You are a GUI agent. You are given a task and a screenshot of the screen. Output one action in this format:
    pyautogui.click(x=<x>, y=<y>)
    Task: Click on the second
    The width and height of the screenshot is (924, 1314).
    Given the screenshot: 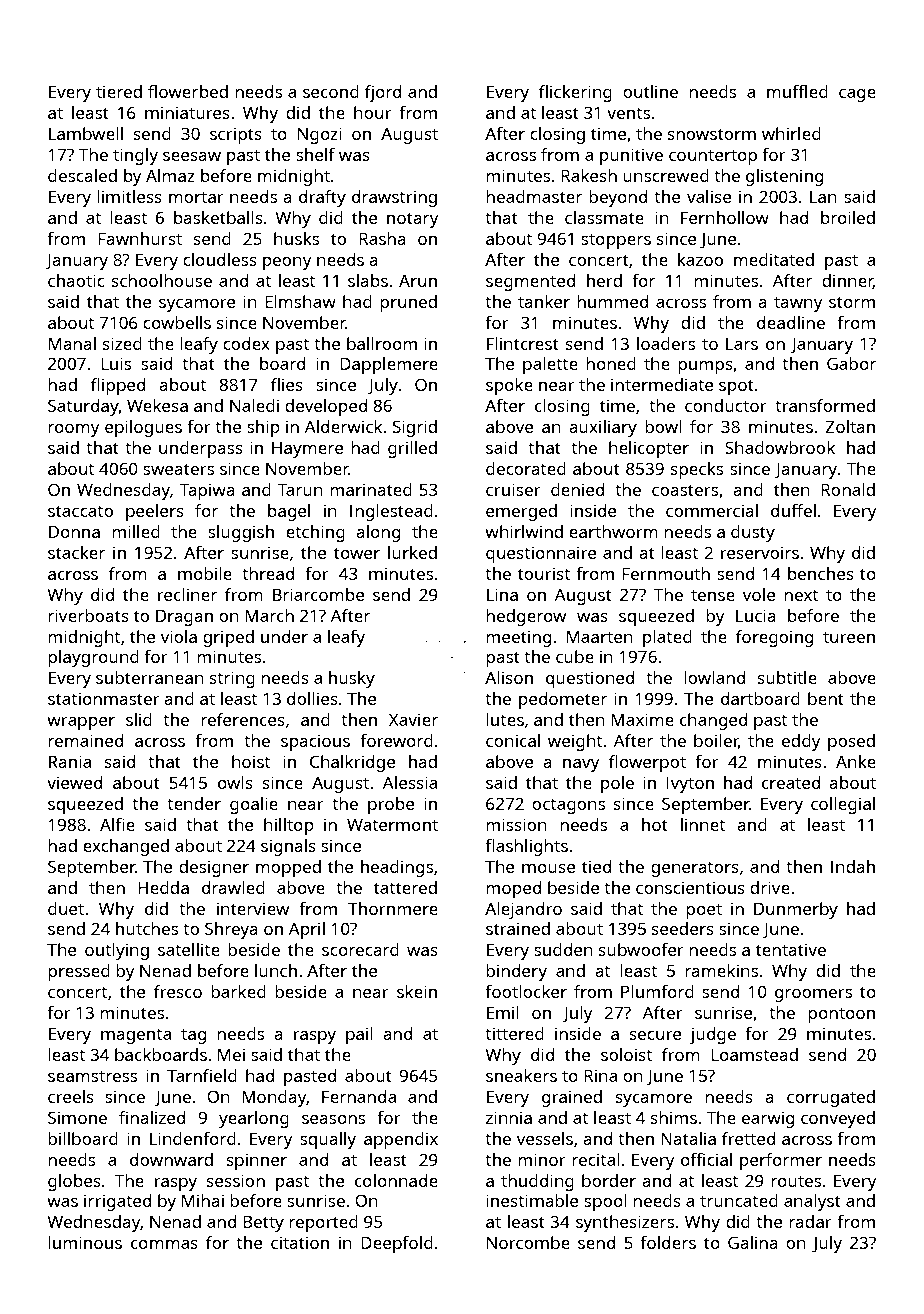 What is the action you would take?
    pyautogui.click(x=331, y=91)
